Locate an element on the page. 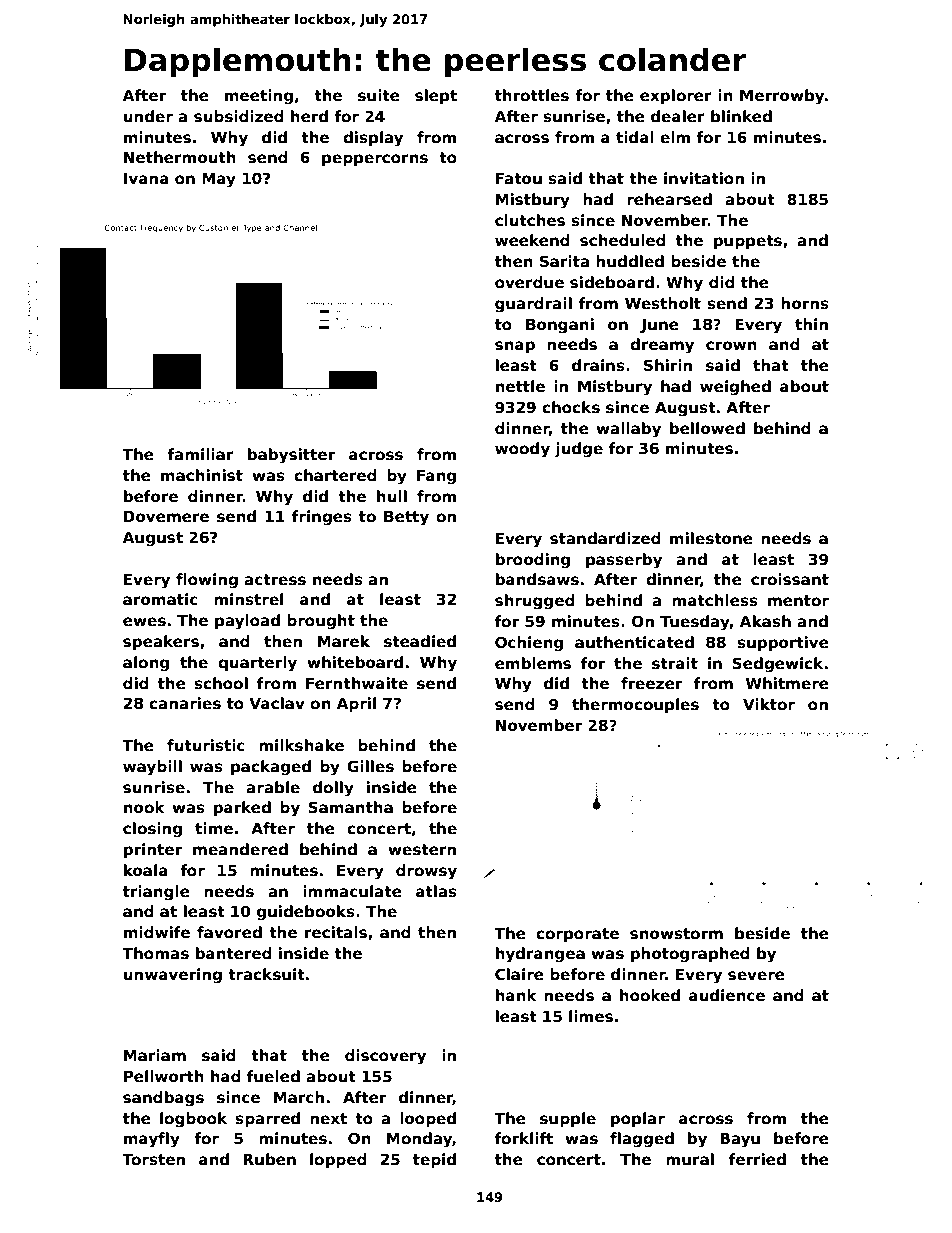  Torsten is located at coordinates (153, 1160).
